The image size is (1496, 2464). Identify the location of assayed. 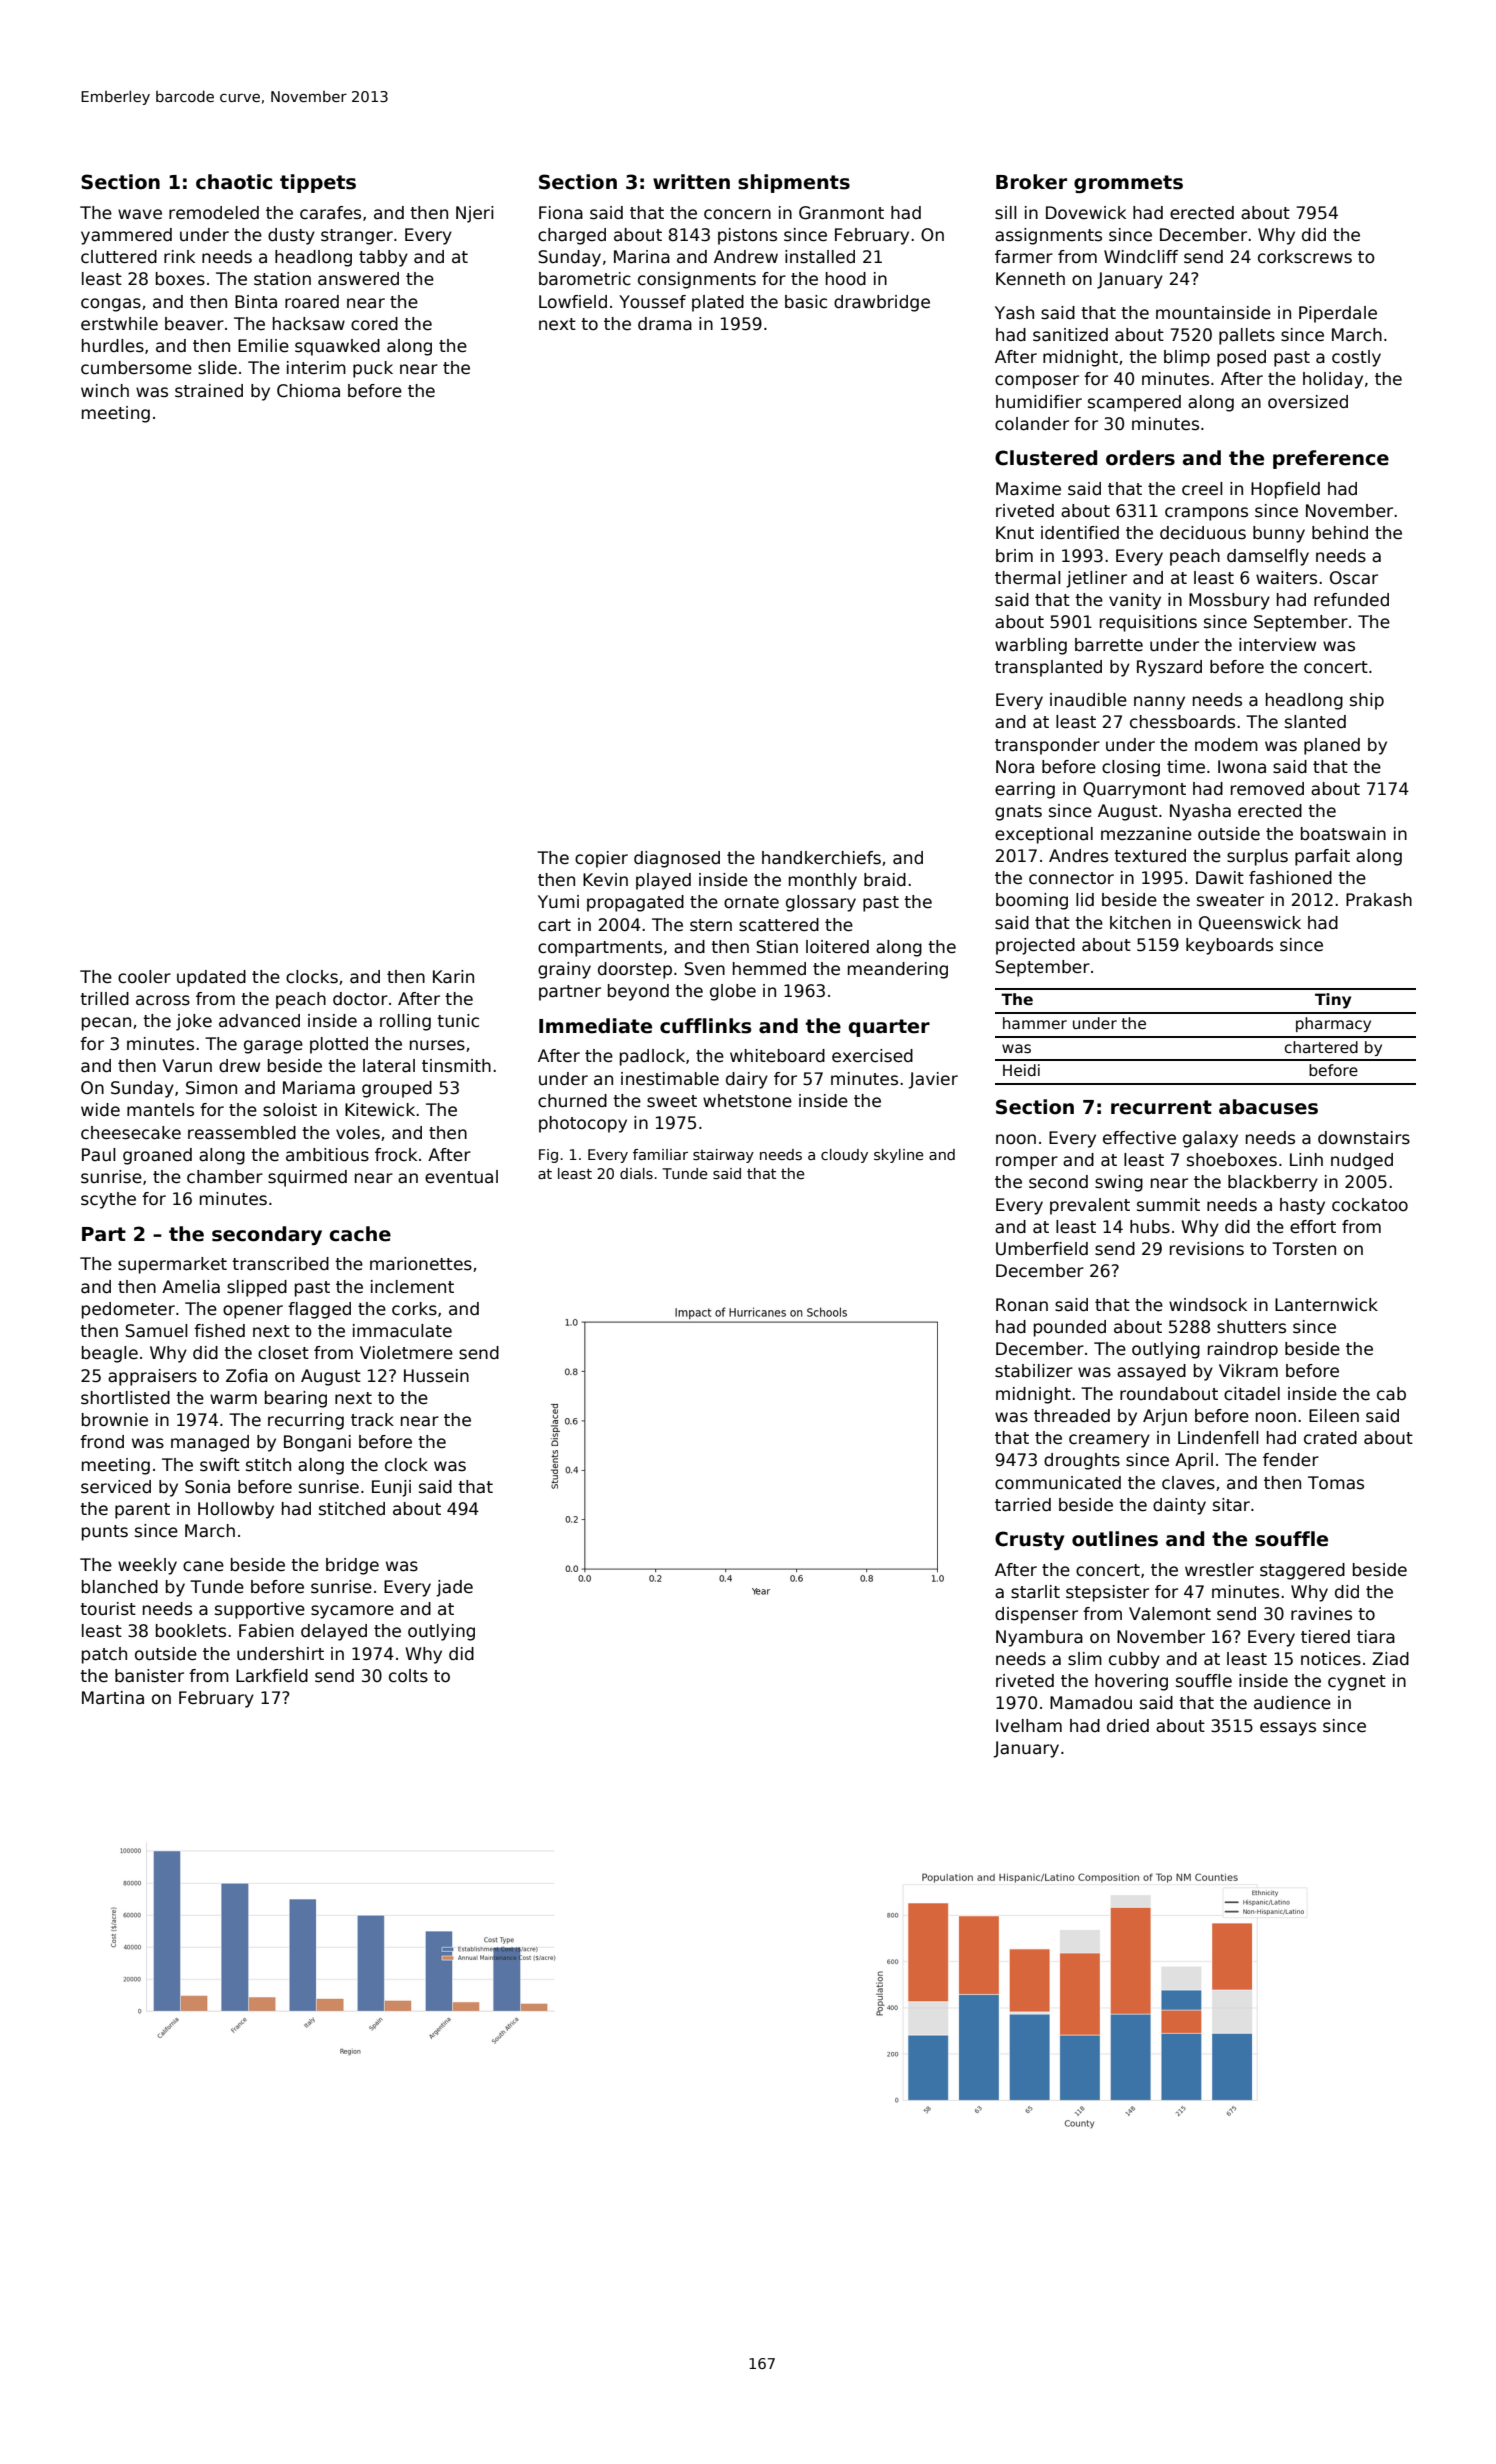
(1151, 1372).
